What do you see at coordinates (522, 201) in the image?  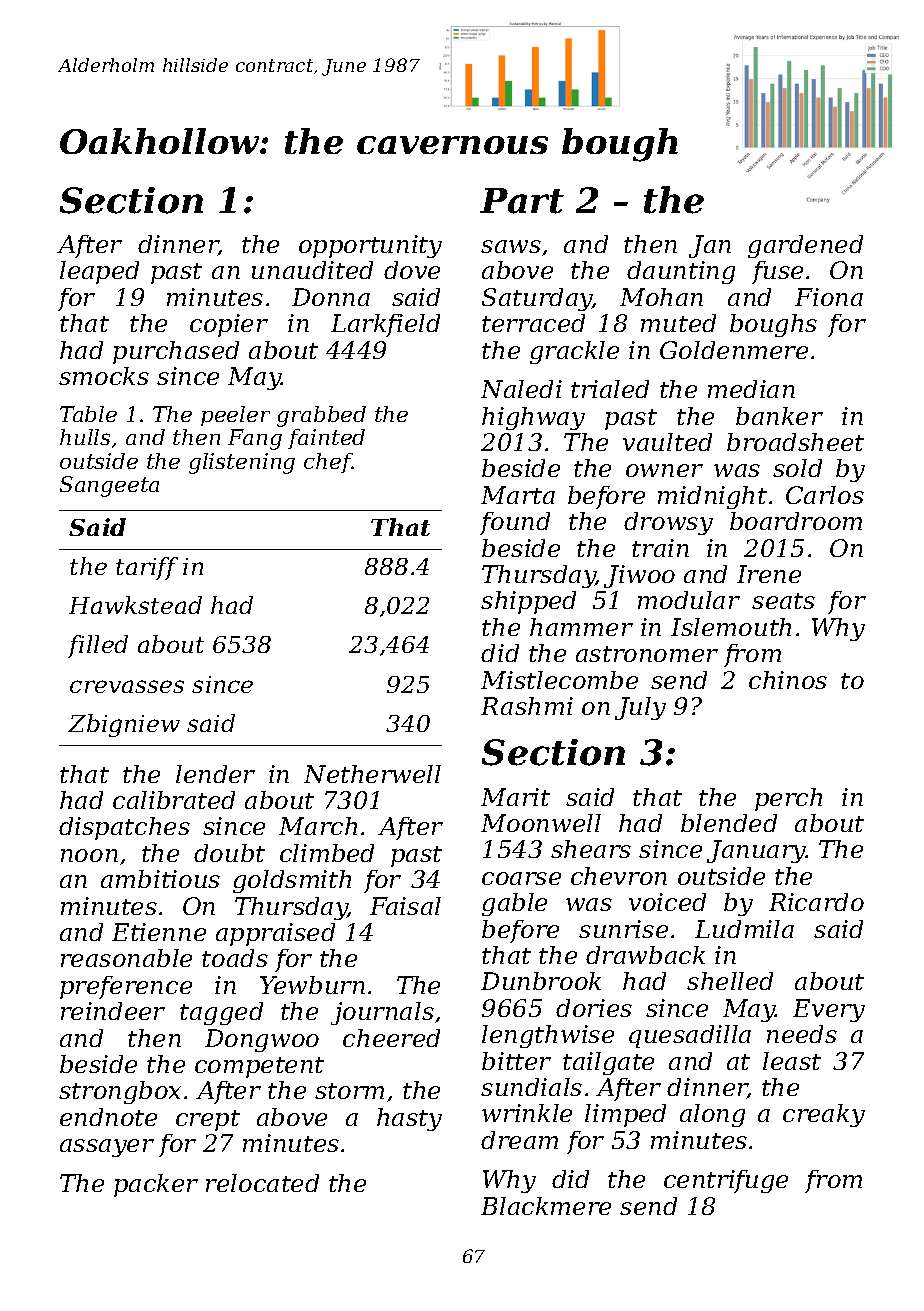 I see `Part` at bounding box center [522, 201].
